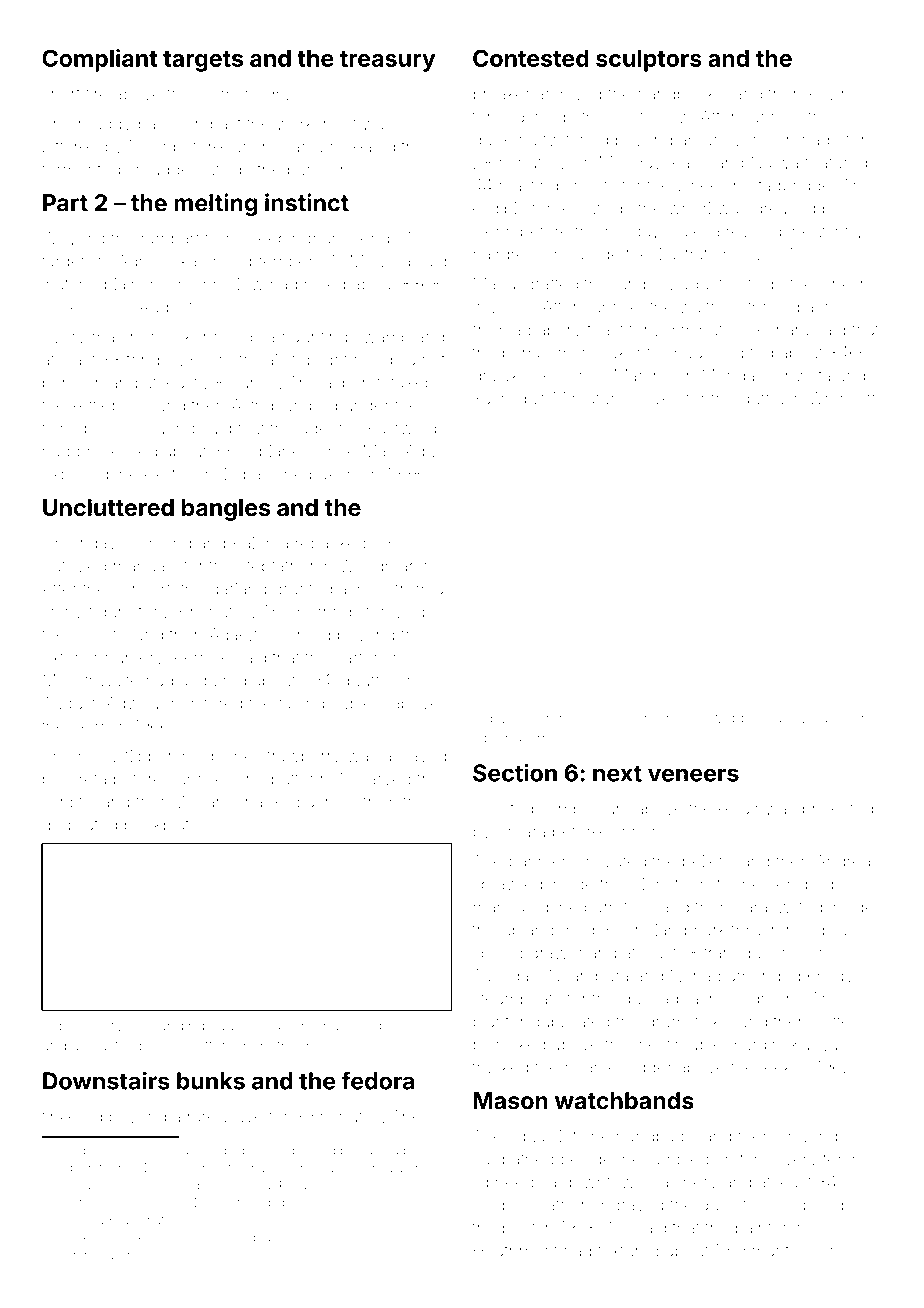 This screenshot has height=1308, width=924. What do you see at coordinates (838, 810) in the screenshot?
I see `projected` at bounding box center [838, 810].
